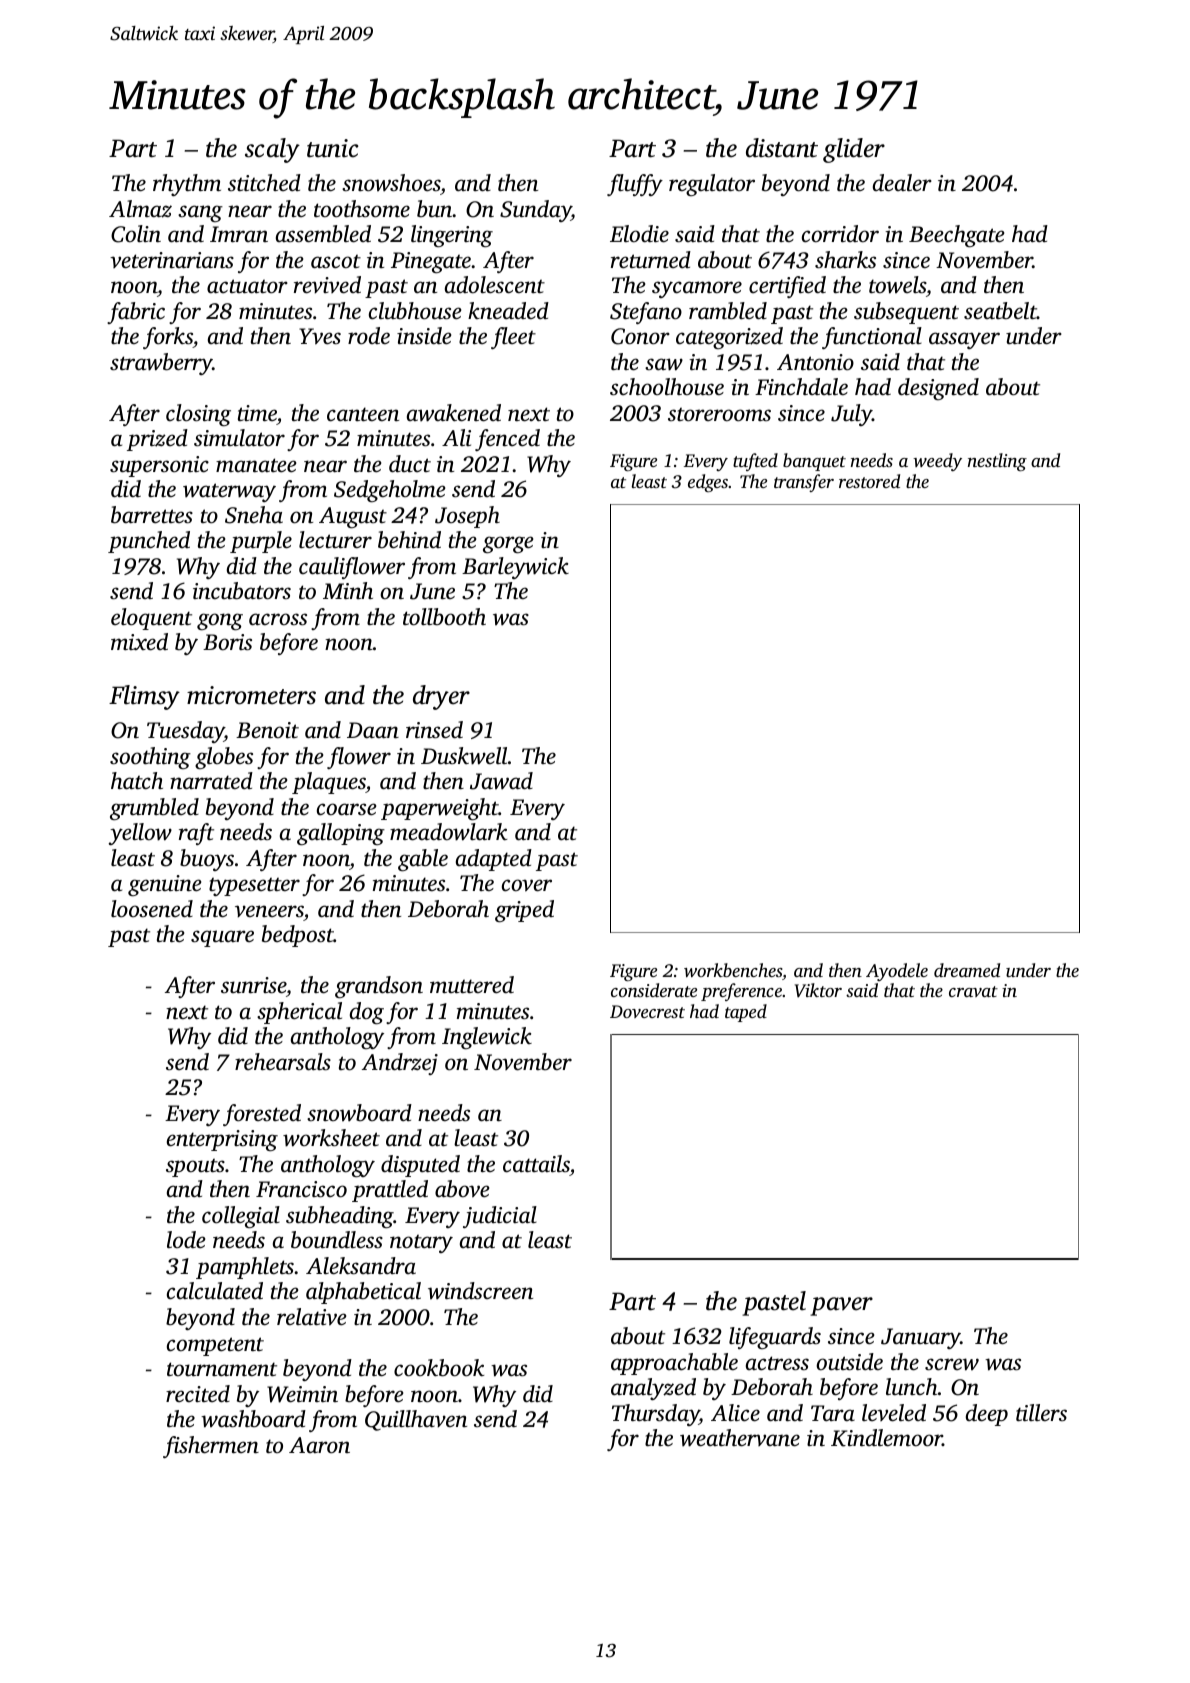 Image resolution: width=1190 pixels, height=1683 pixels. Describe the element at coordinates (416, 1420) in the screenshot. I see `Quillhaven` at that location.
